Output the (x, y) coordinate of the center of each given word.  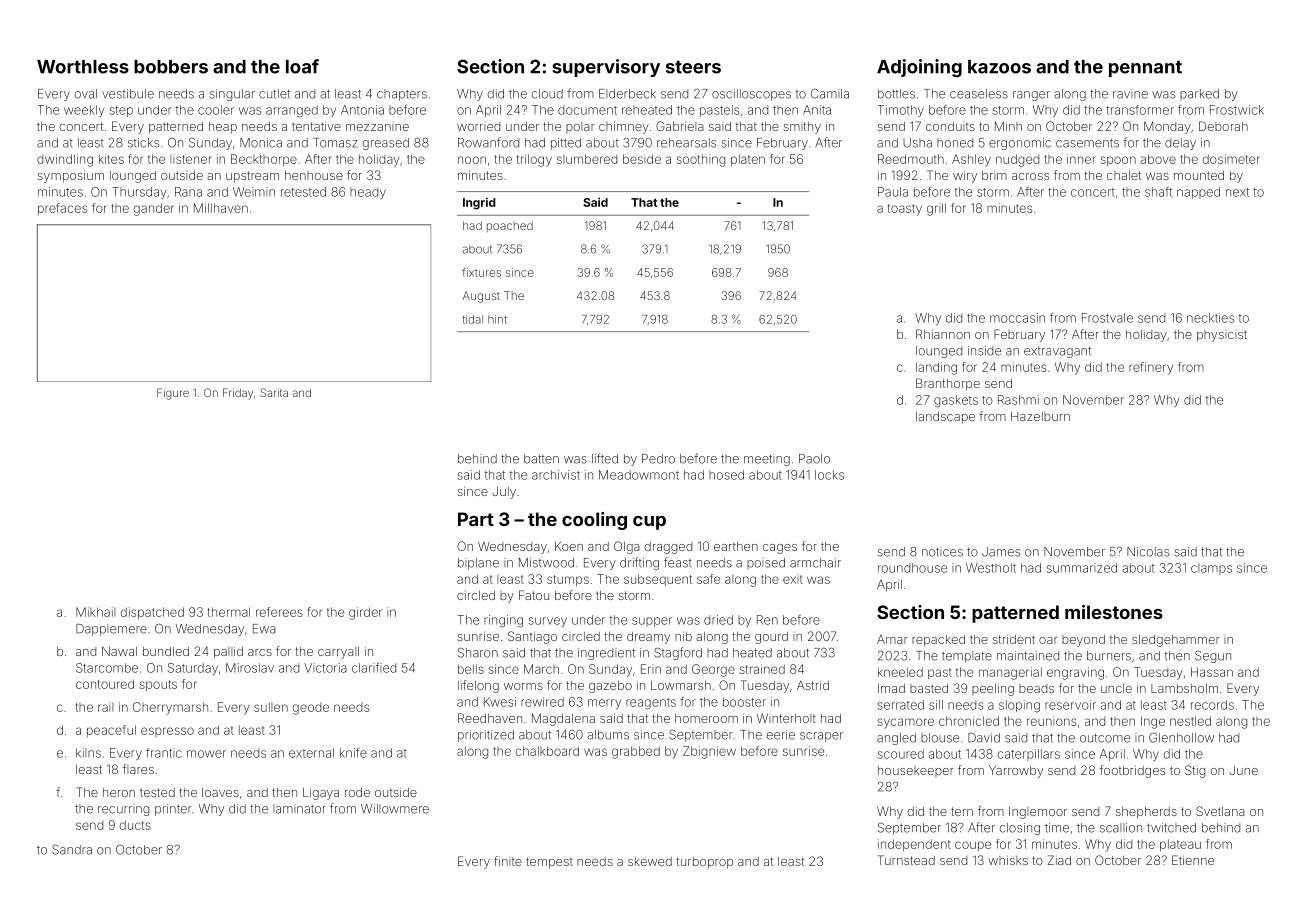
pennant (1145, 69)
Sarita (274, 392)
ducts (135, 825)
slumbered (587, 159)
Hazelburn (1040, 416)
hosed (726, 475)
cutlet (274, 94)
